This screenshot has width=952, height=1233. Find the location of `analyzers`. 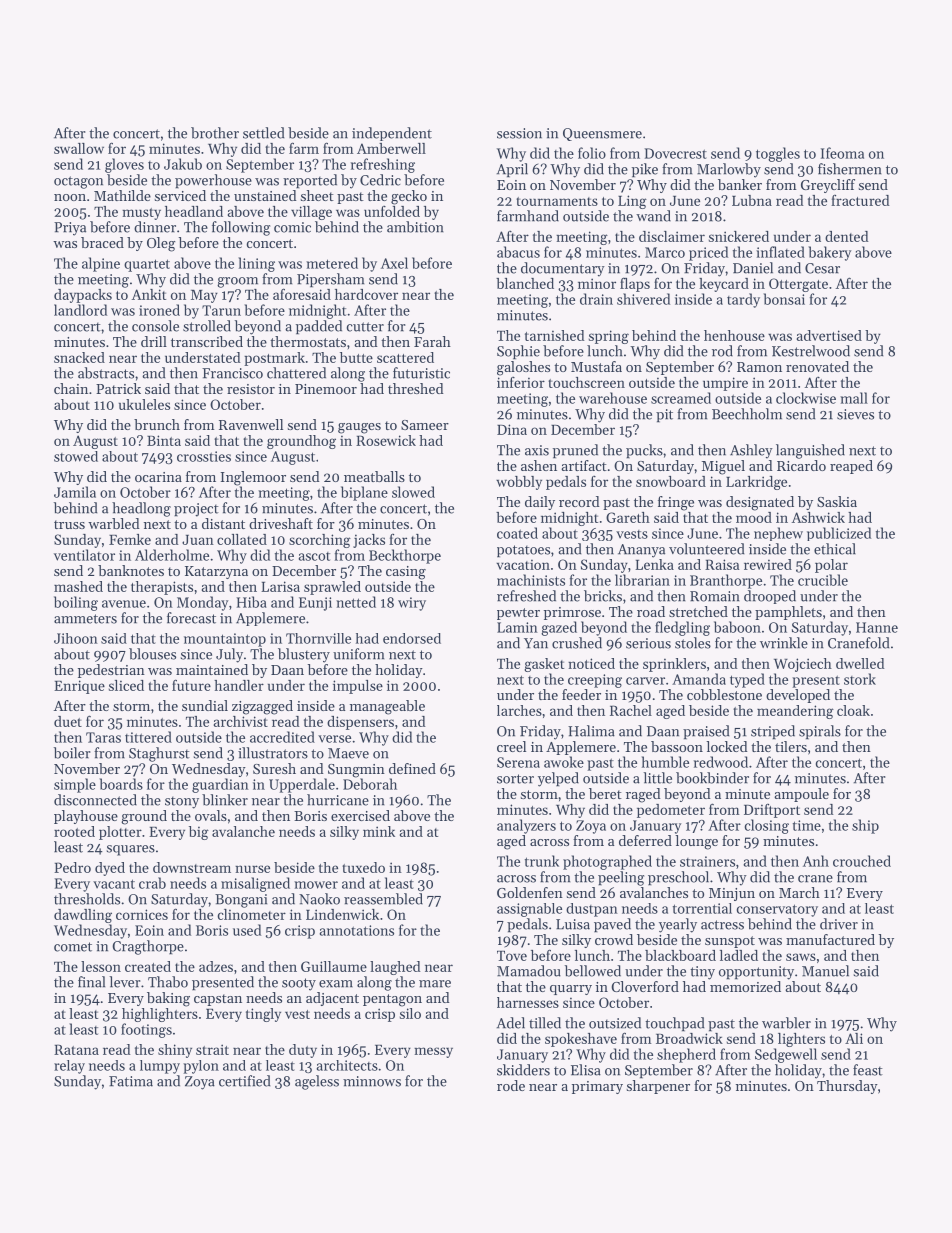

analyzers is located at coordinates (526, 826).
